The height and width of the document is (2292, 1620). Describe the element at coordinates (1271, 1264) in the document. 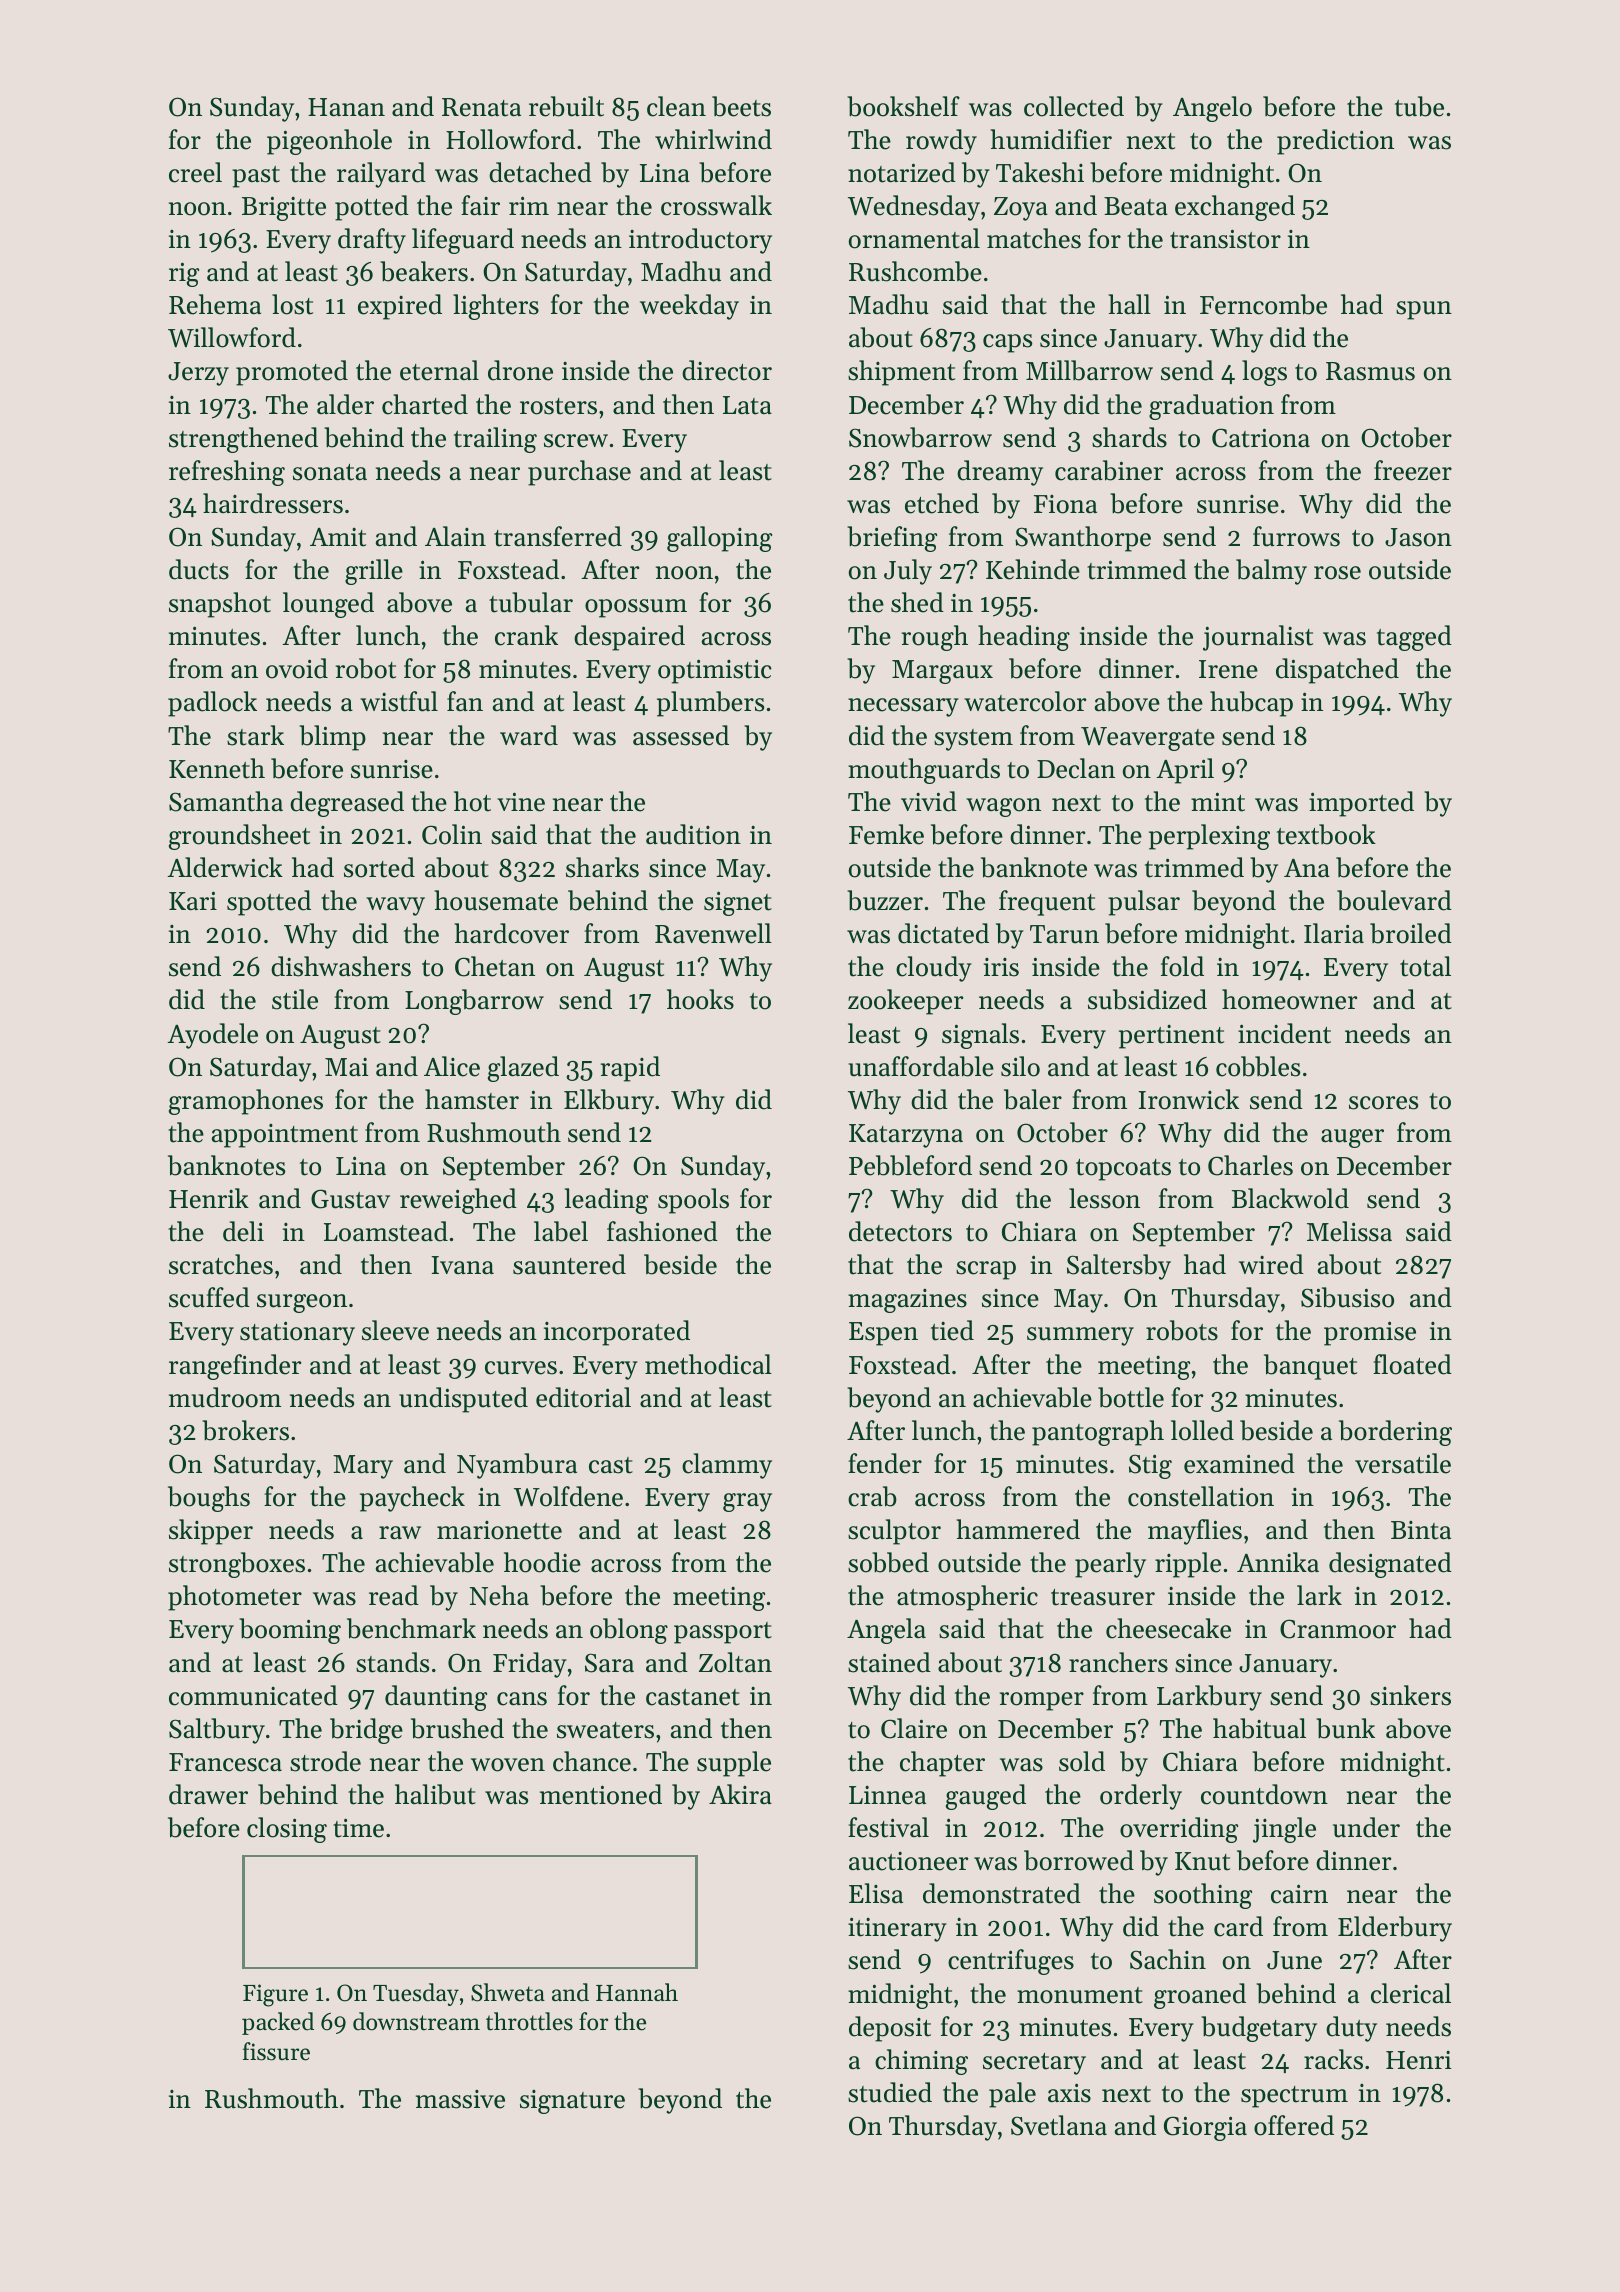

I see `wired` at that location.
